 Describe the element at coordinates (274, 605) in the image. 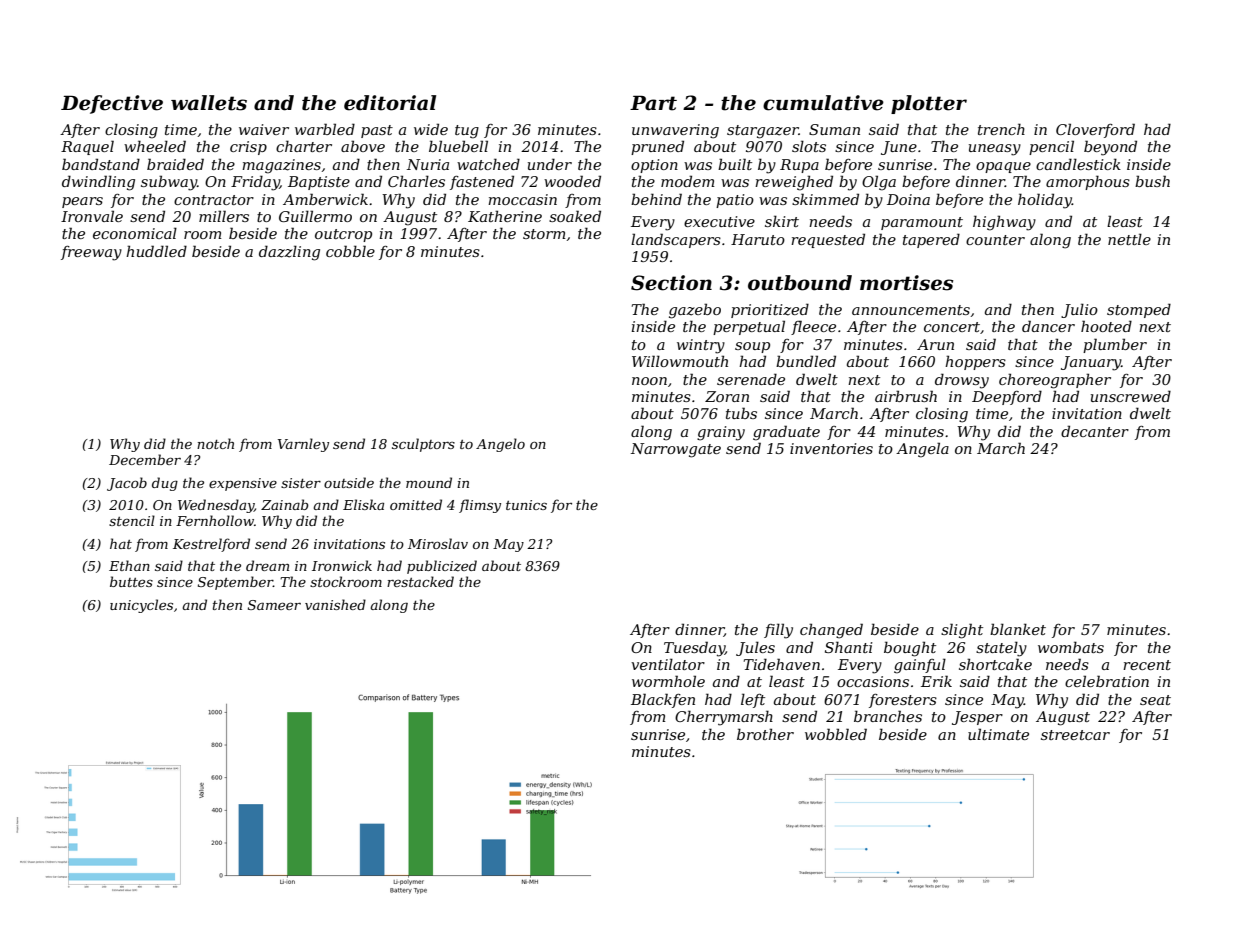

I see `Sameer` at that location.
